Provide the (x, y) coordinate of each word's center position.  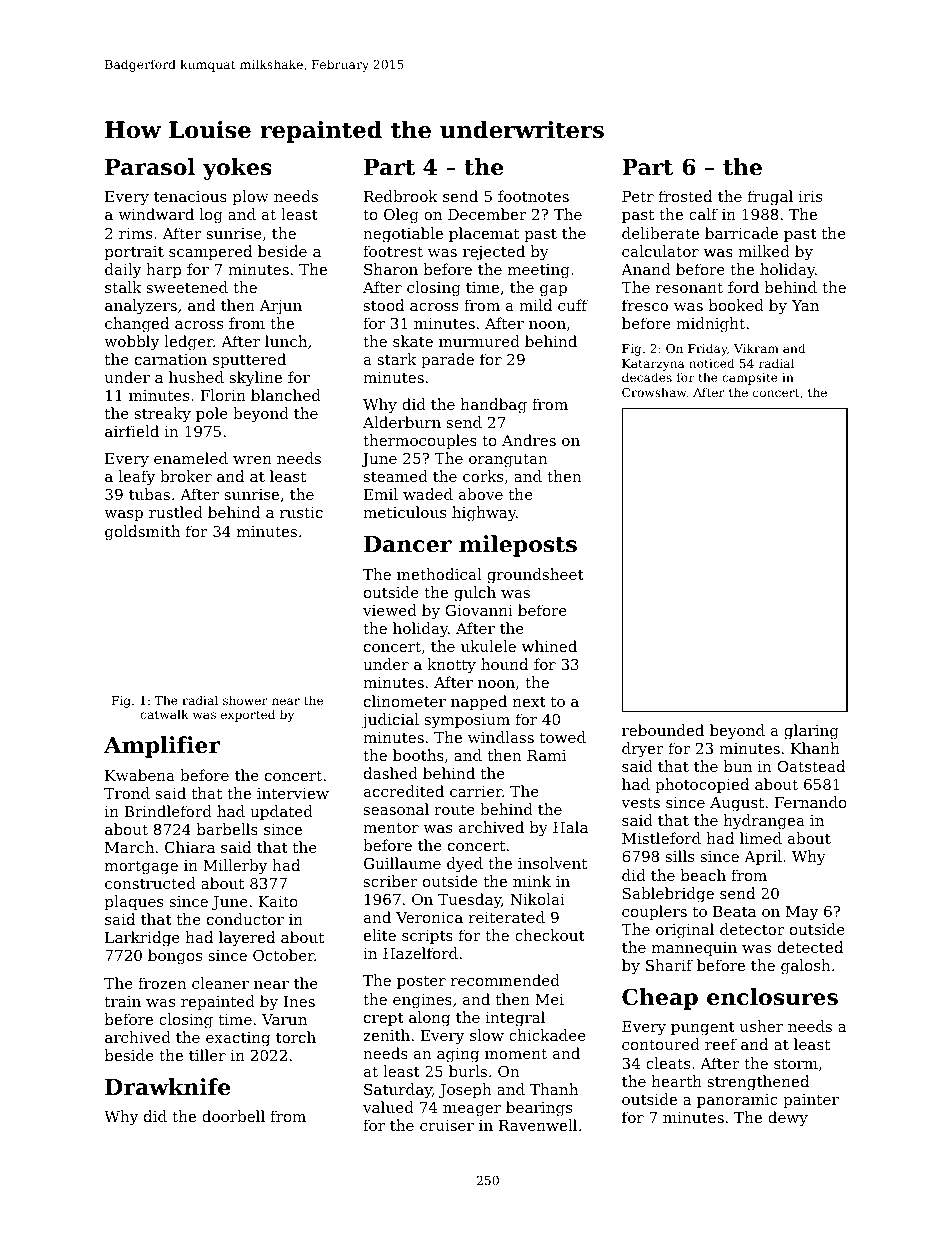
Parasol (150, 167)
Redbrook (401, 196)
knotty (451, 666)
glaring (811, 732)
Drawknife (167, 1087)
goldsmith (142, 533)
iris (810, 196)
